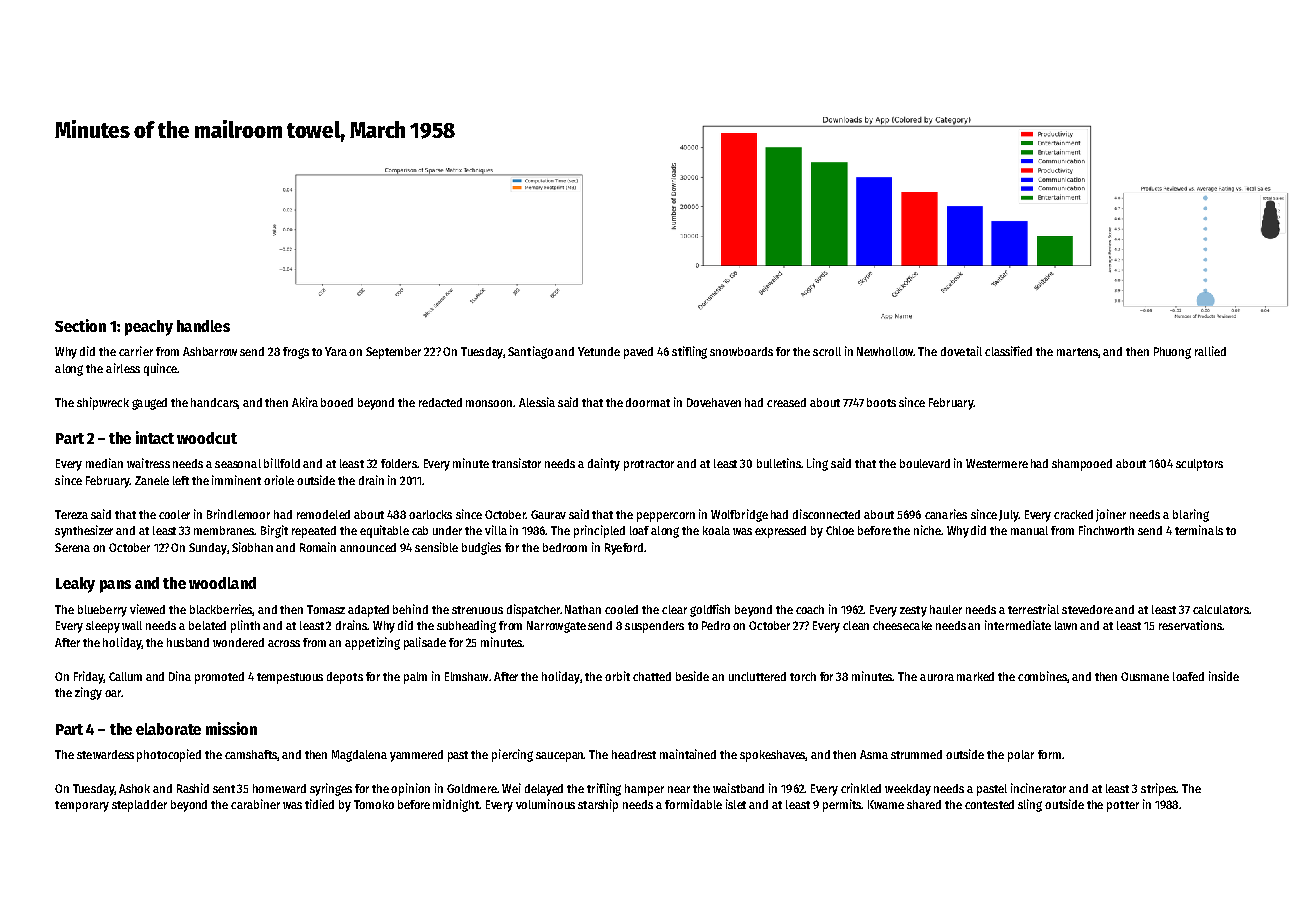 Image resolution: width=1308 pixels, height=924 pixels. I want to click on Magdalena, so click(359, 756).
